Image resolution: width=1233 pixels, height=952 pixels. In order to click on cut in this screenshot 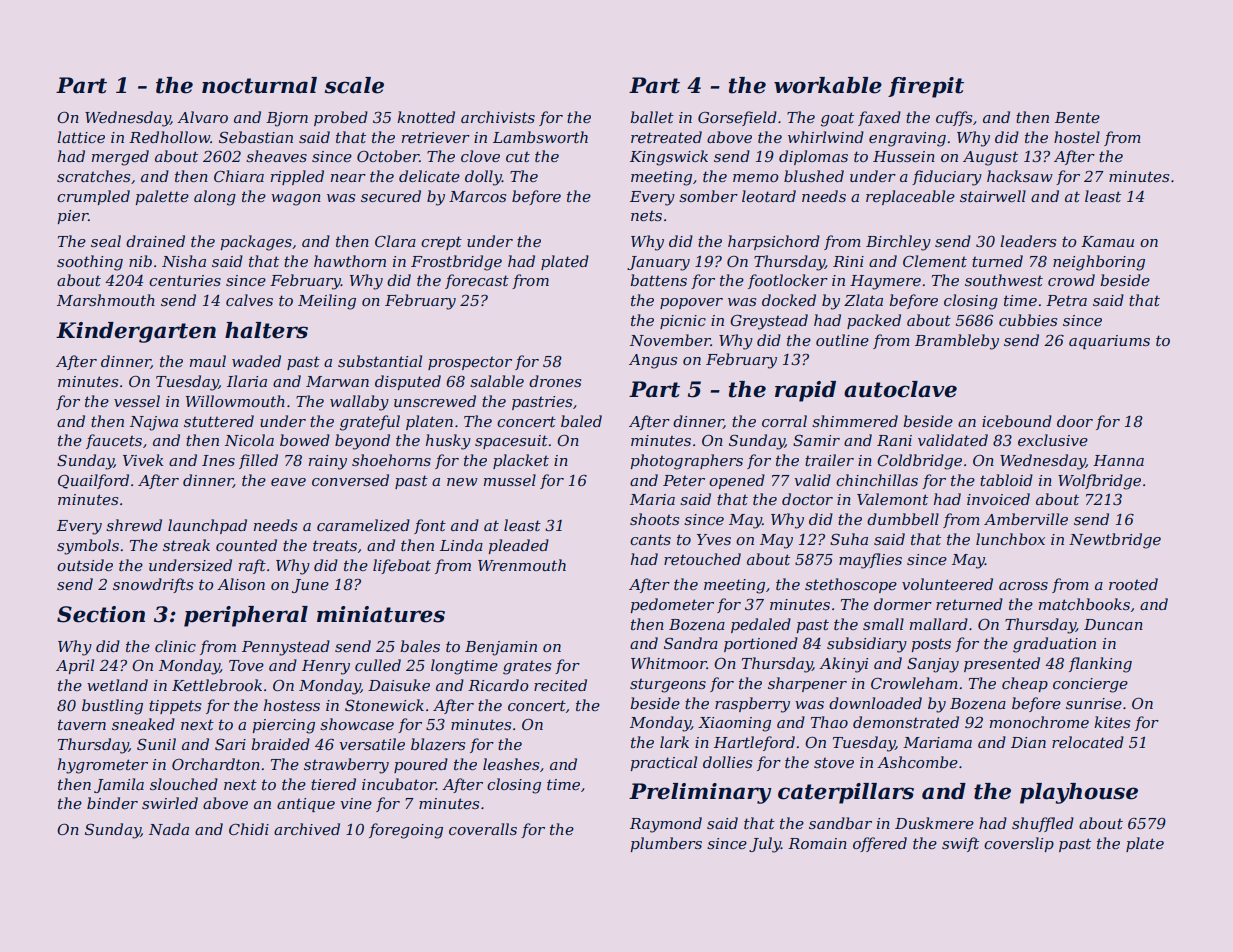, I will do `click(518, 156)`.
